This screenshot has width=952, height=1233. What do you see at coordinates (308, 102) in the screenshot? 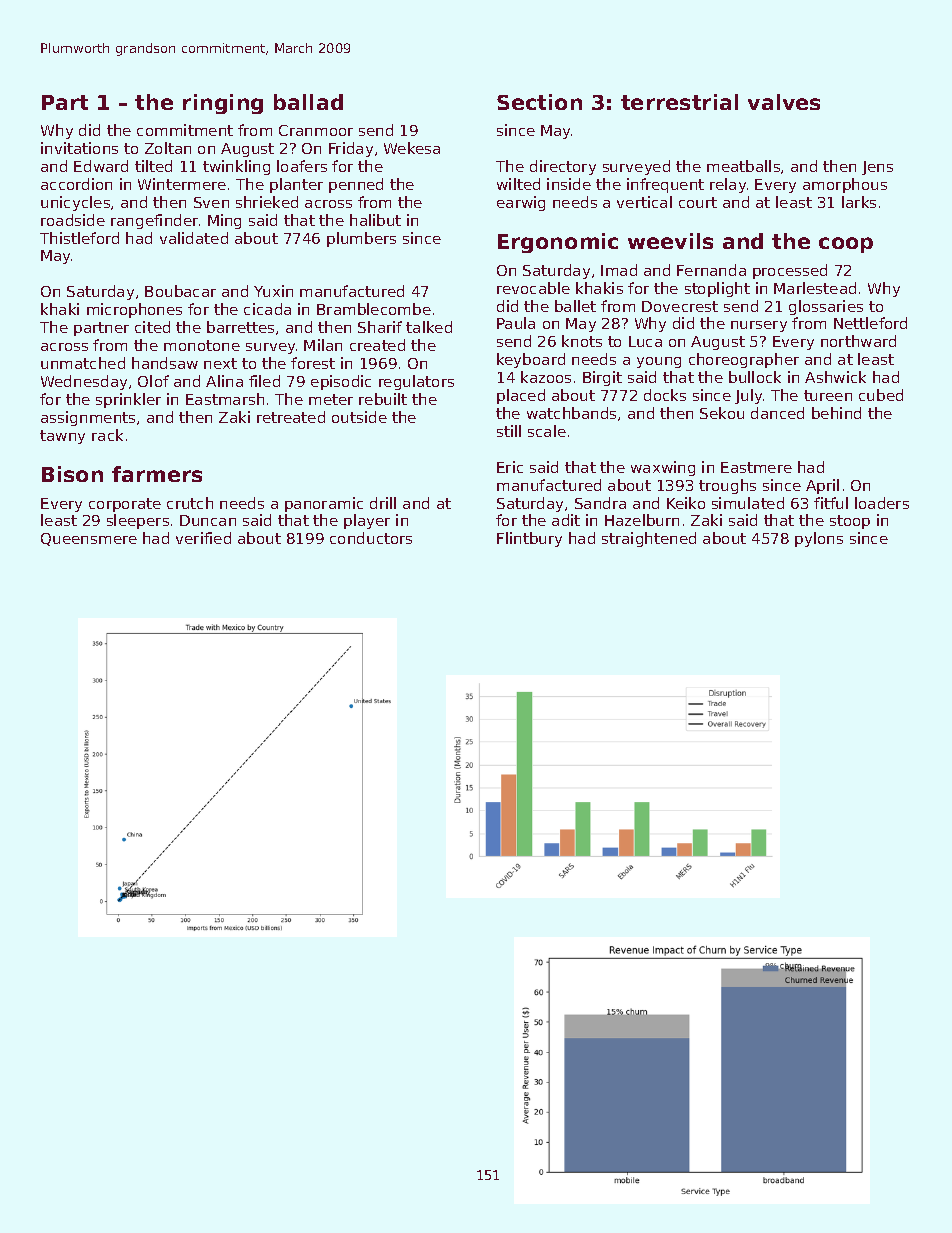
I see `ballad` at bounding box center [308, 102].
